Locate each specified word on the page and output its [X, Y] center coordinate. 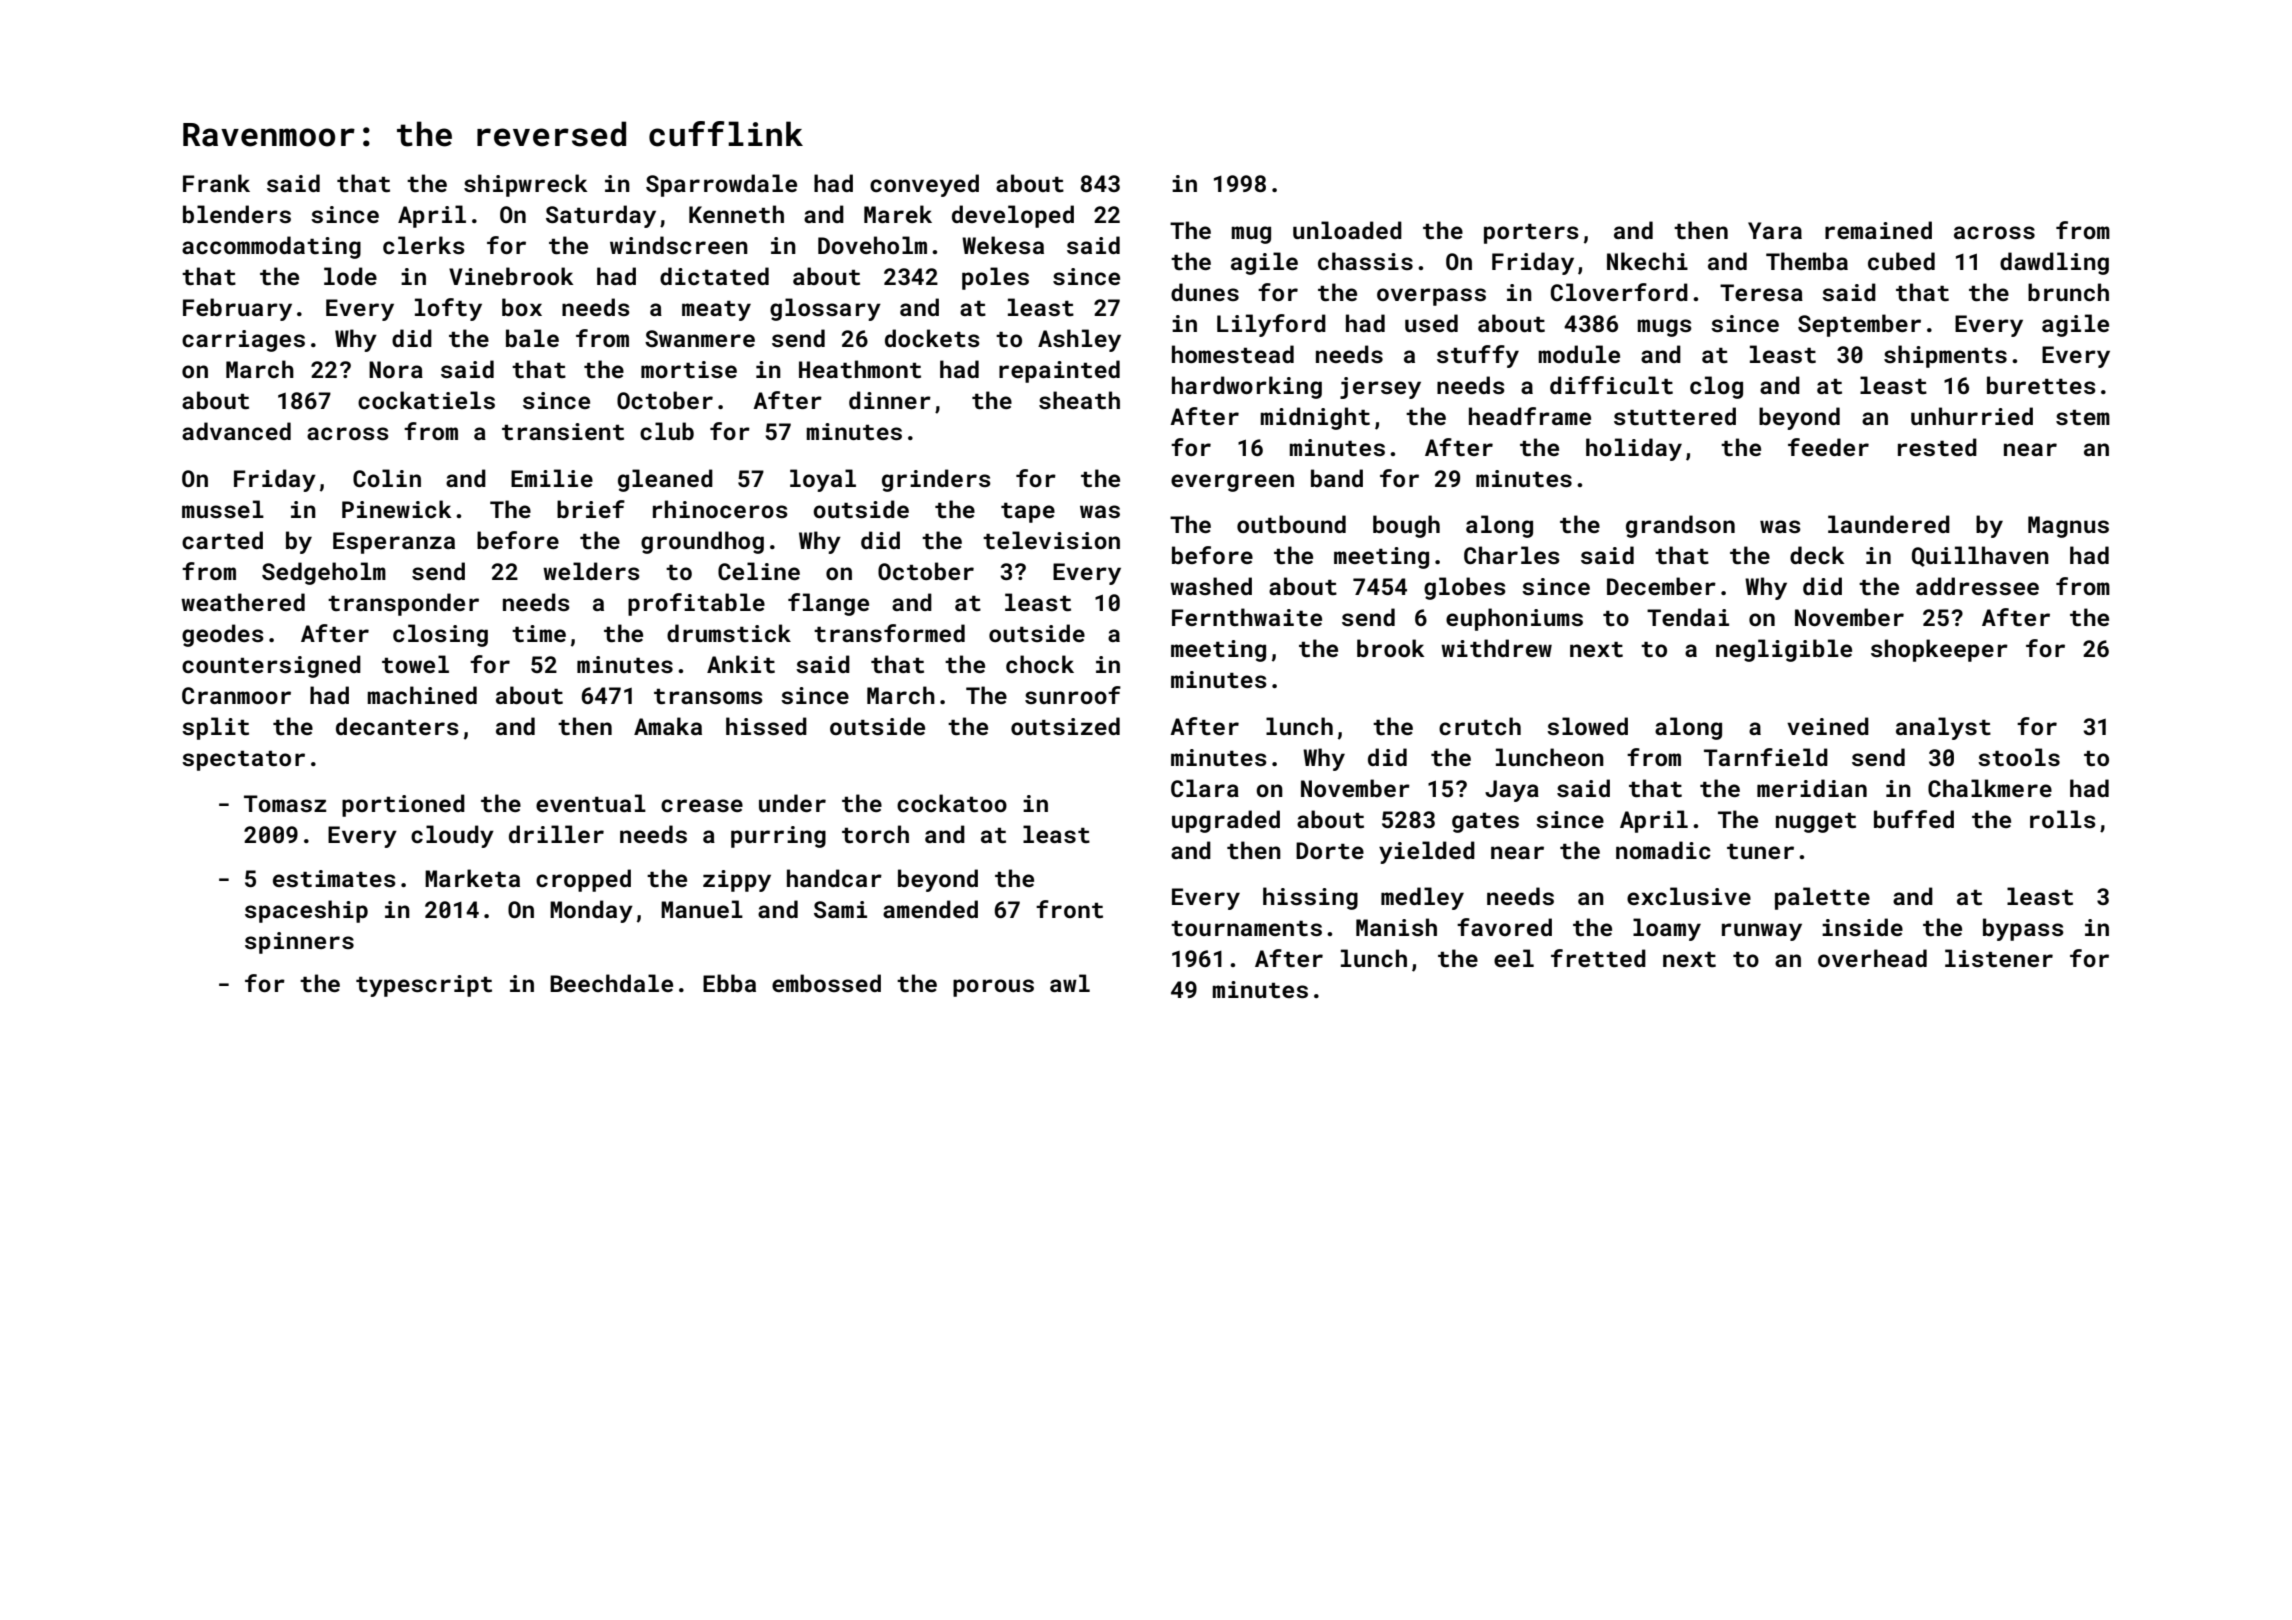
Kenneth [736, 214]
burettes [2041, 385]
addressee [1977, 586]
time [539, 633]
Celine [759, 571]
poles [995, 278]
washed [1211, 586]
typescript [424, 986]
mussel [223, 509]
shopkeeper [1939, 650]
